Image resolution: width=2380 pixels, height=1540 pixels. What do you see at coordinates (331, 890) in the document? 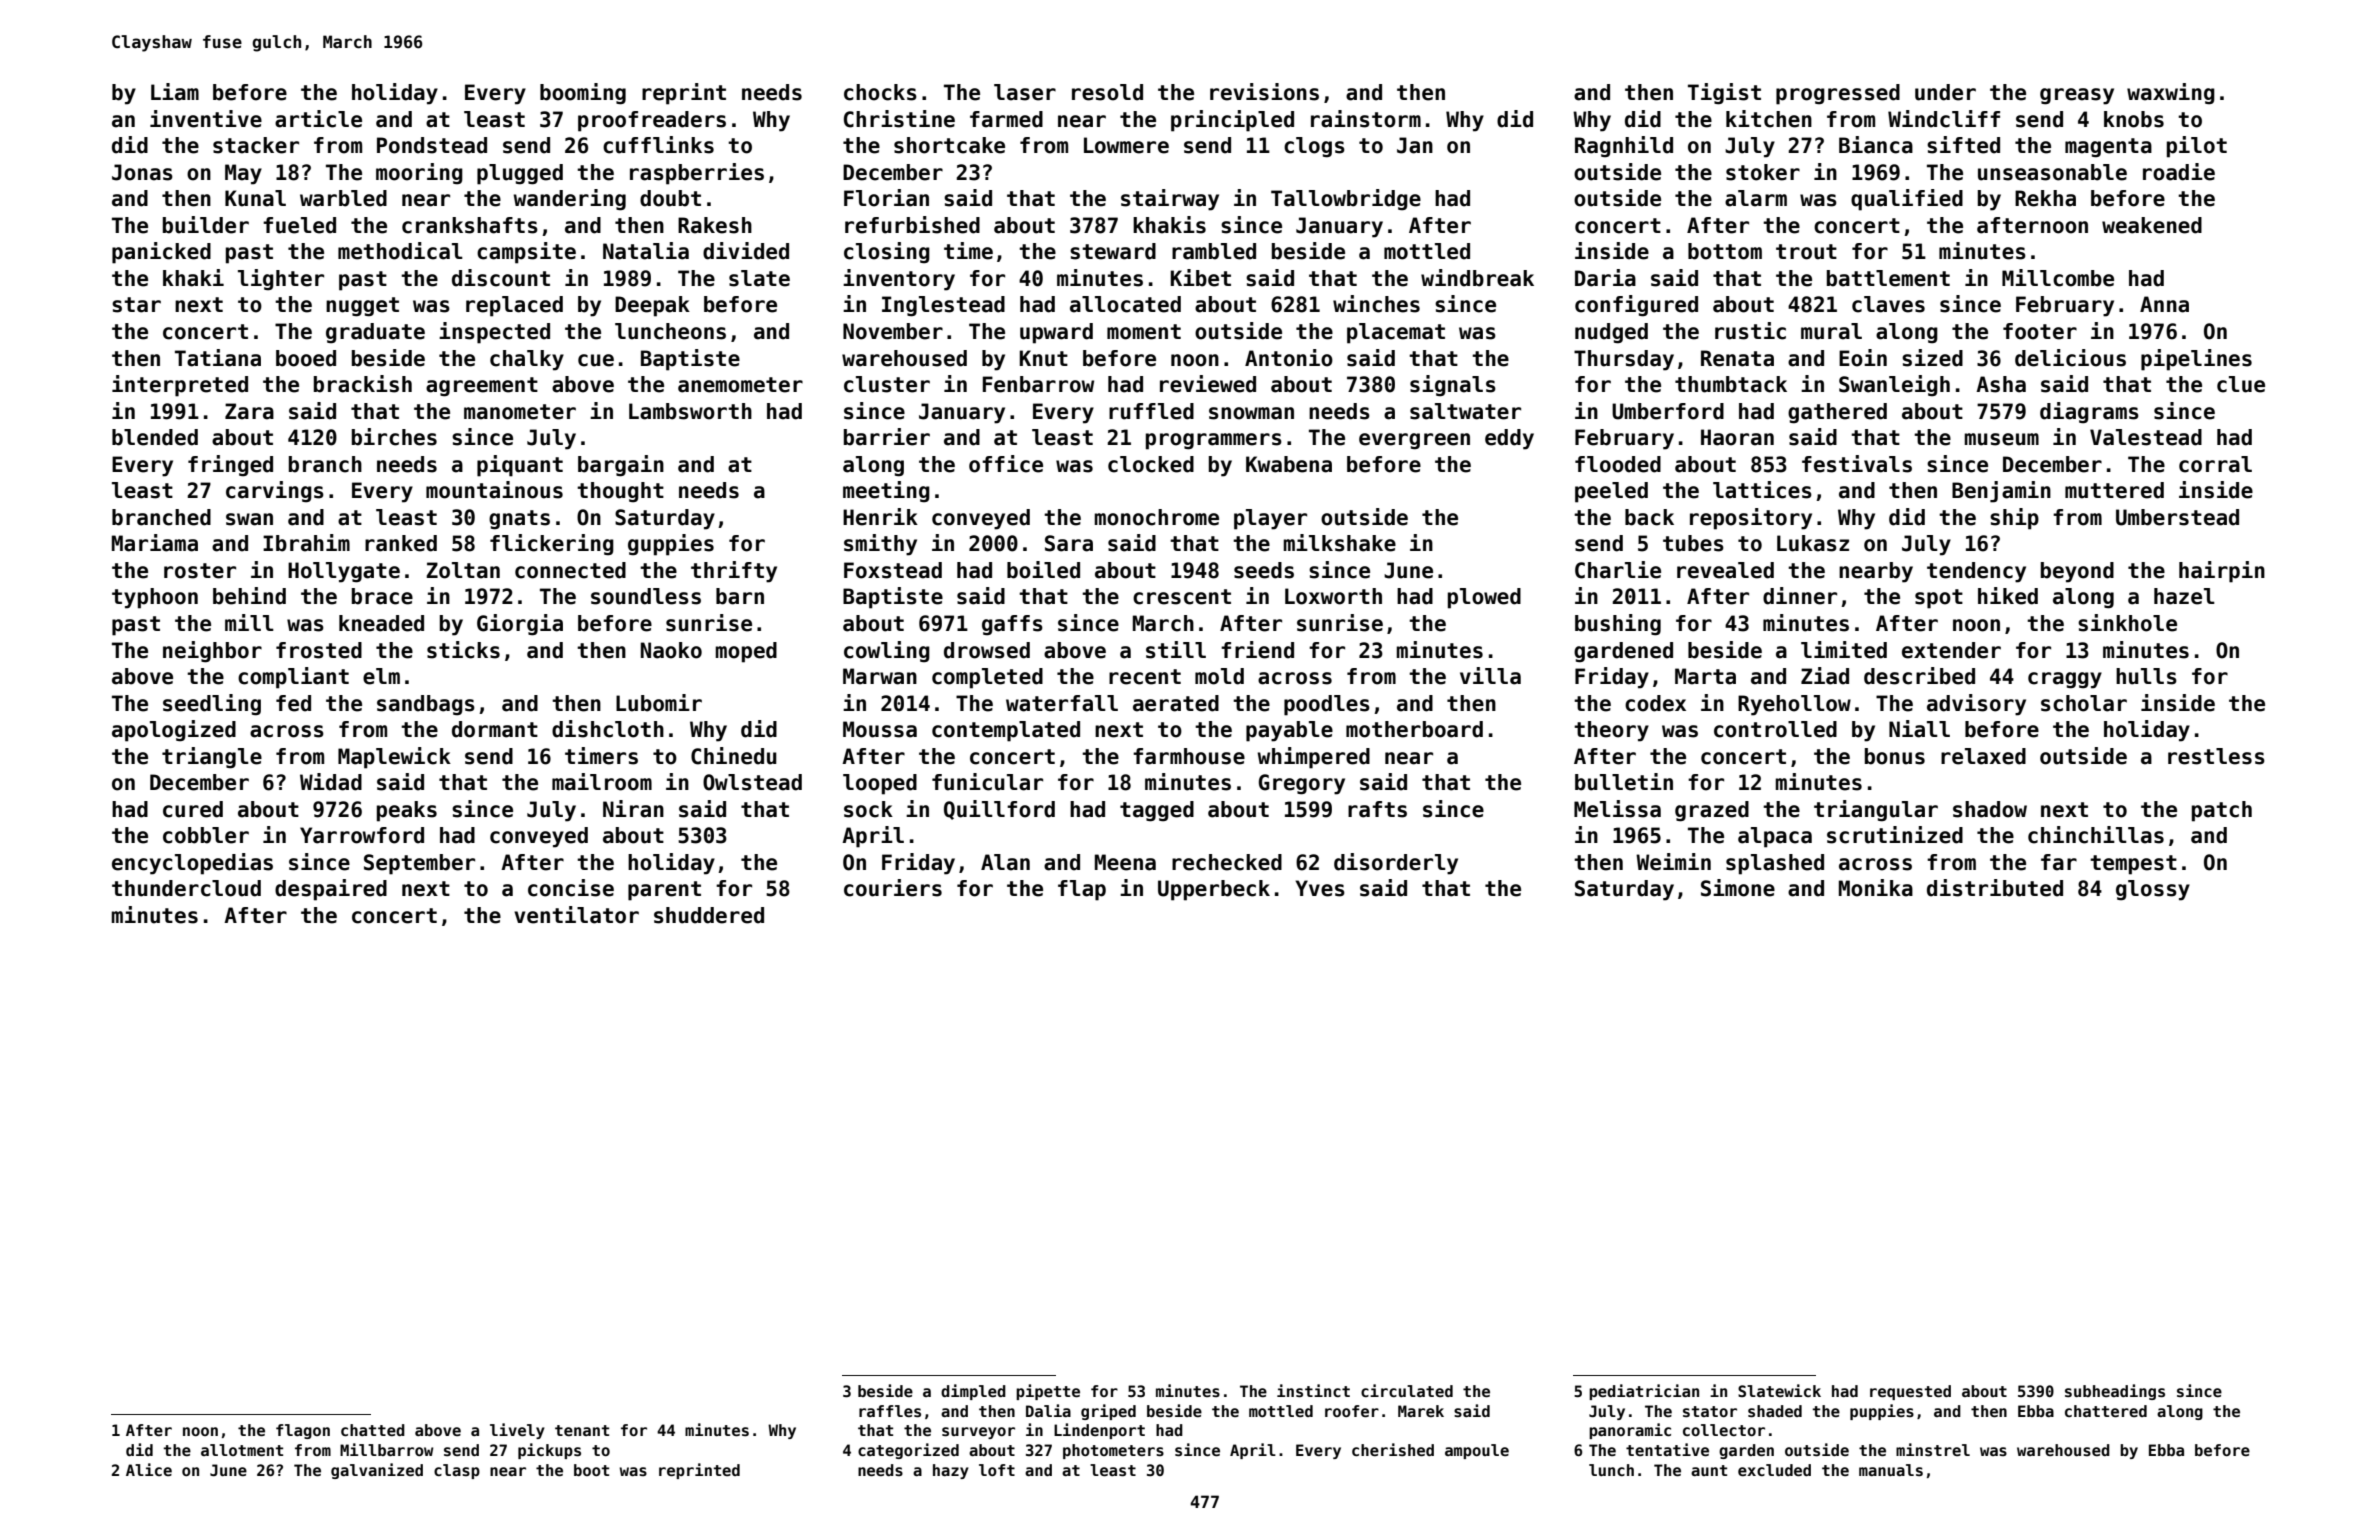
I see `despaired` at bounding box center [331, 890].
